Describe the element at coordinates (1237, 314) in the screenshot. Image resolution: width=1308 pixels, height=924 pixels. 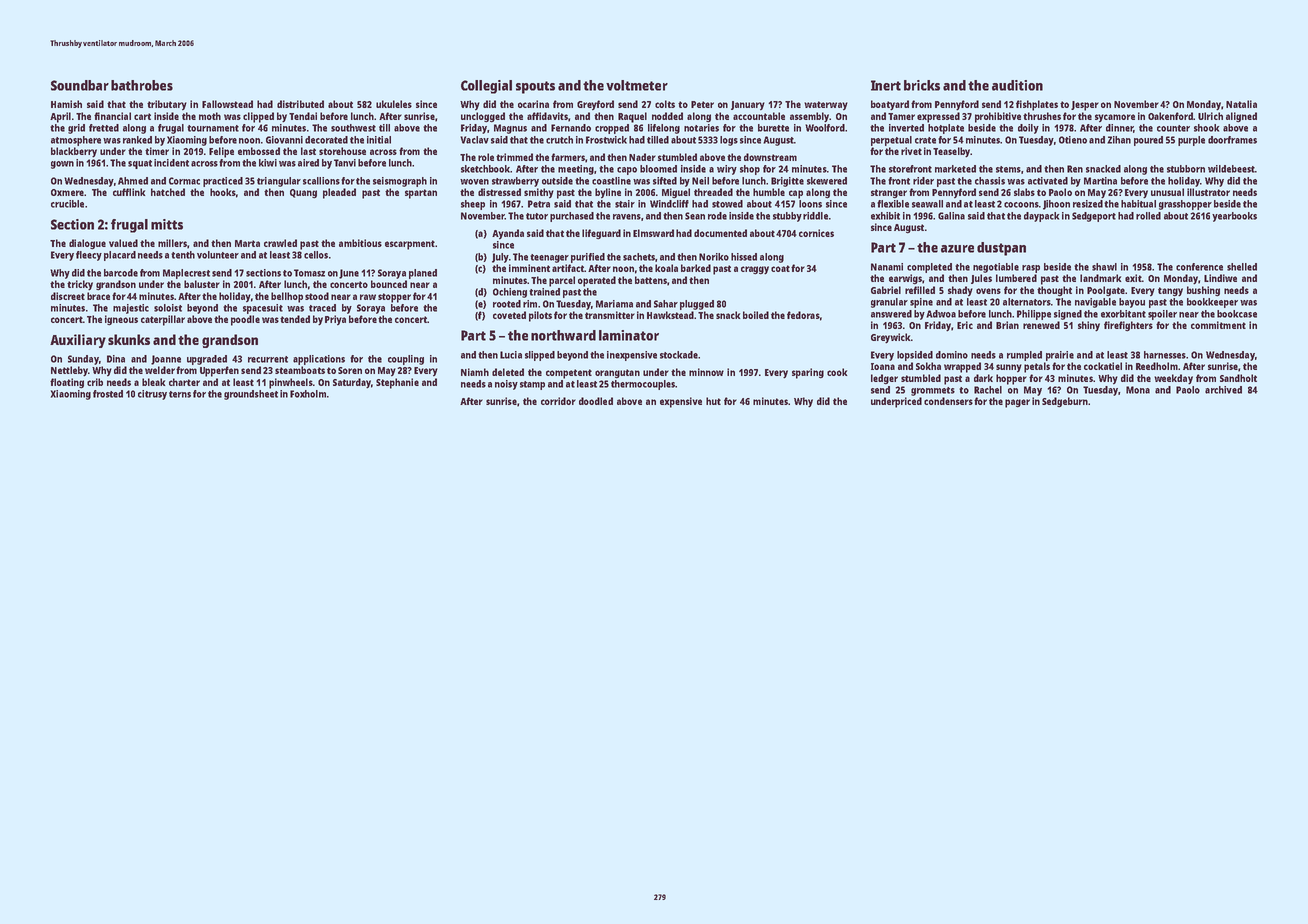
I see `bookcase` at that location.
